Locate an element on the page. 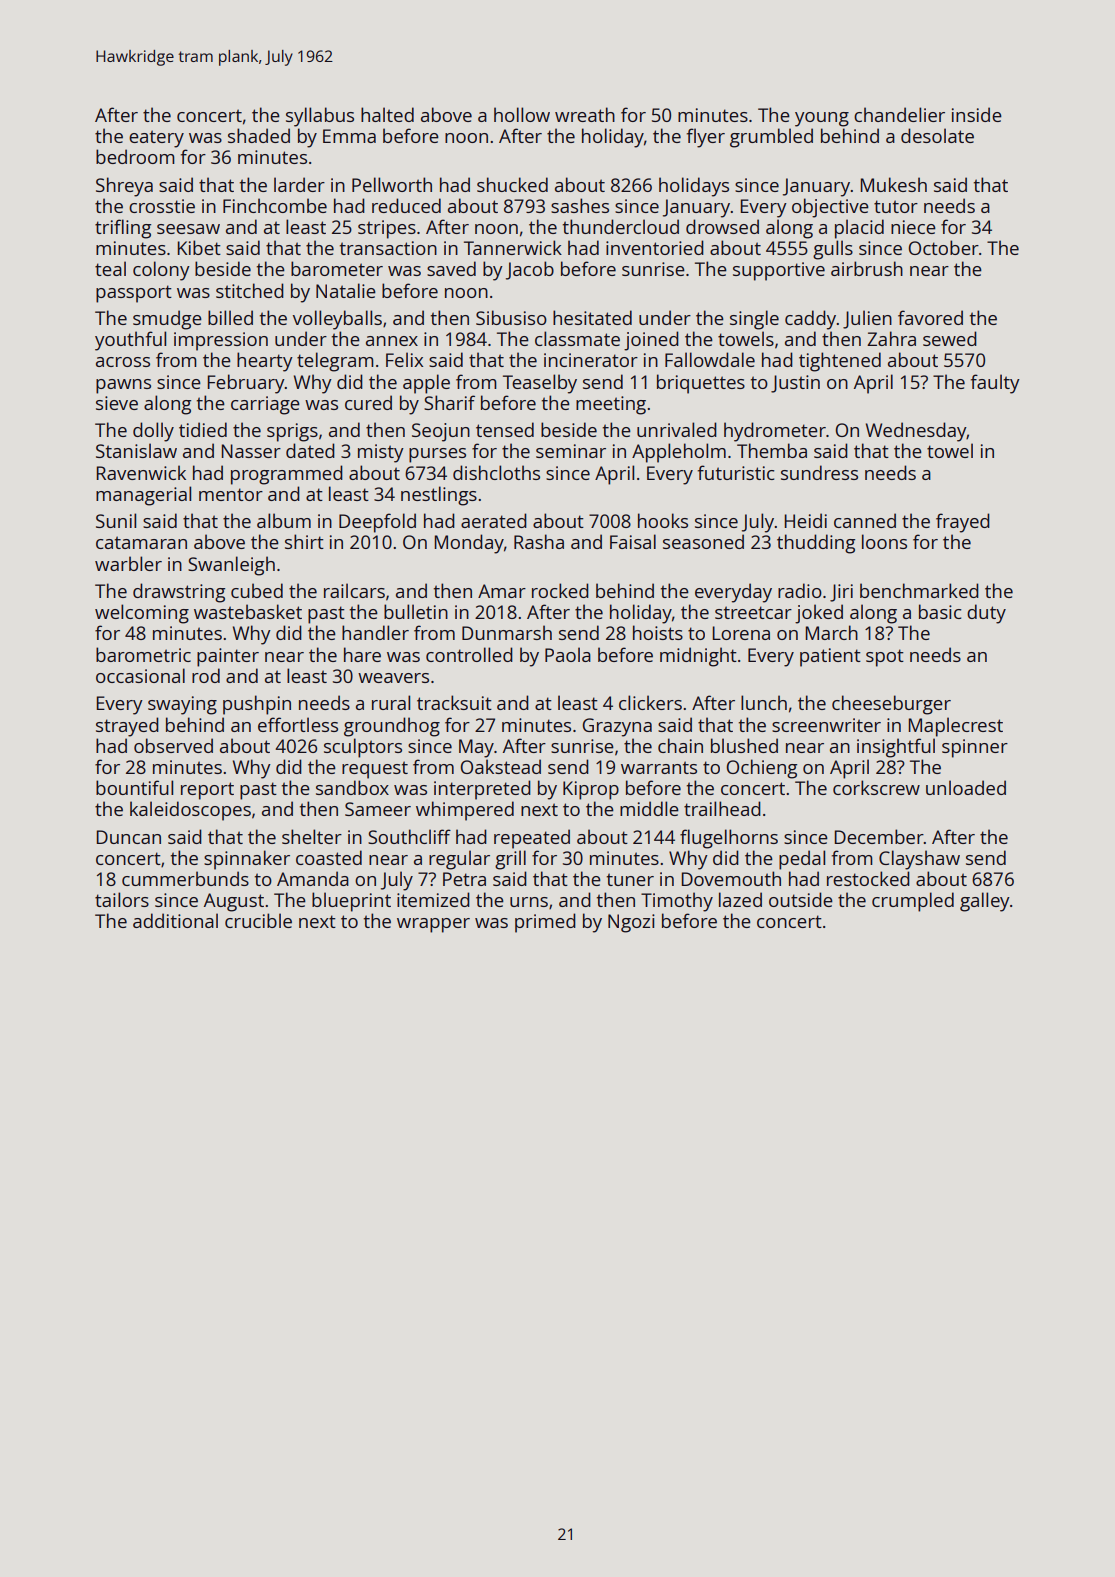 This page has height=1577, width=1115. wreath is located at coordinates (585, 114).
